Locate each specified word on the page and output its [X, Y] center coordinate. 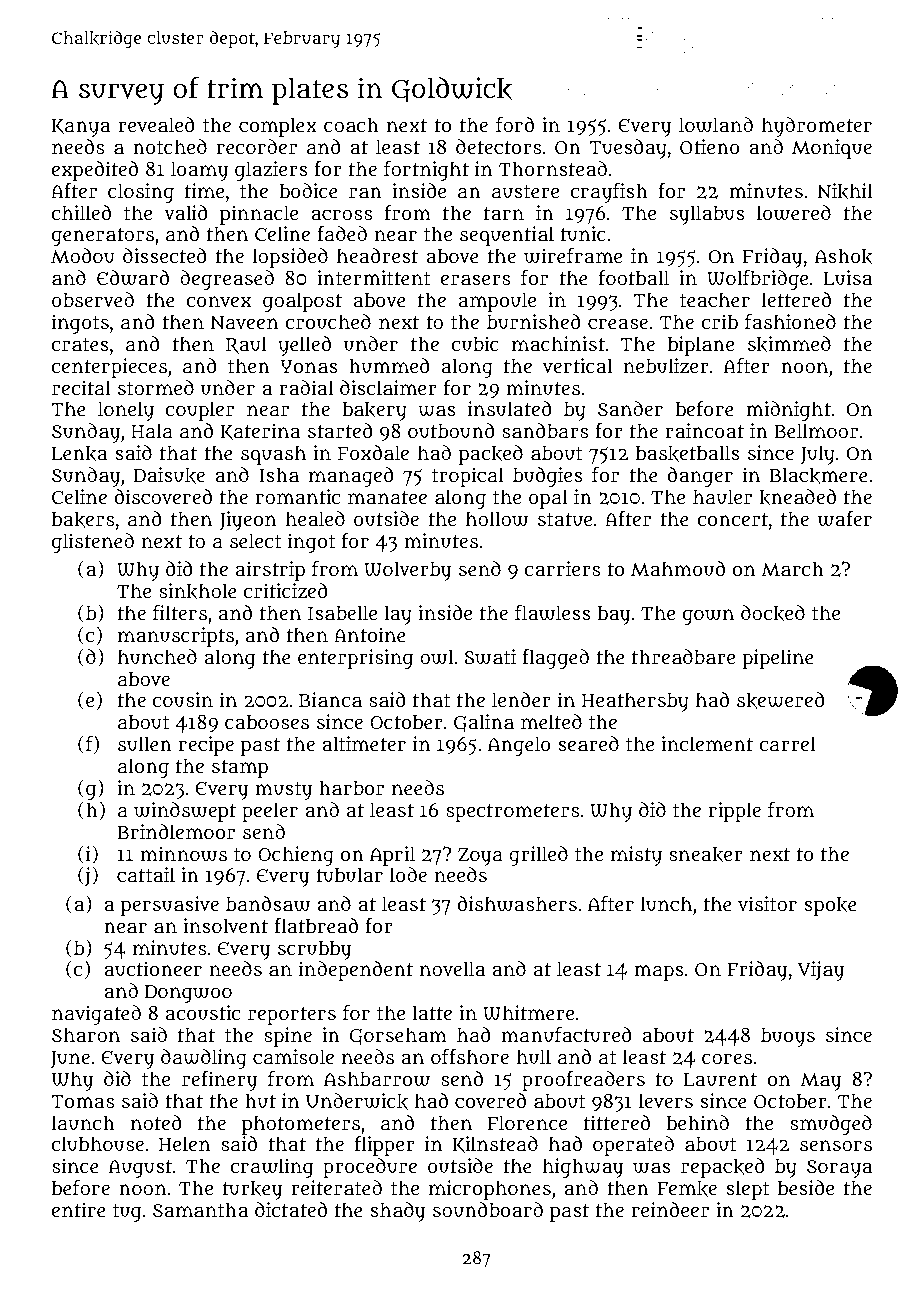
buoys [788, 1037]
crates [80, 344]
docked [773, 613]
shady [398, 1212]
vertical [577, 365]
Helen [184, 1143]
